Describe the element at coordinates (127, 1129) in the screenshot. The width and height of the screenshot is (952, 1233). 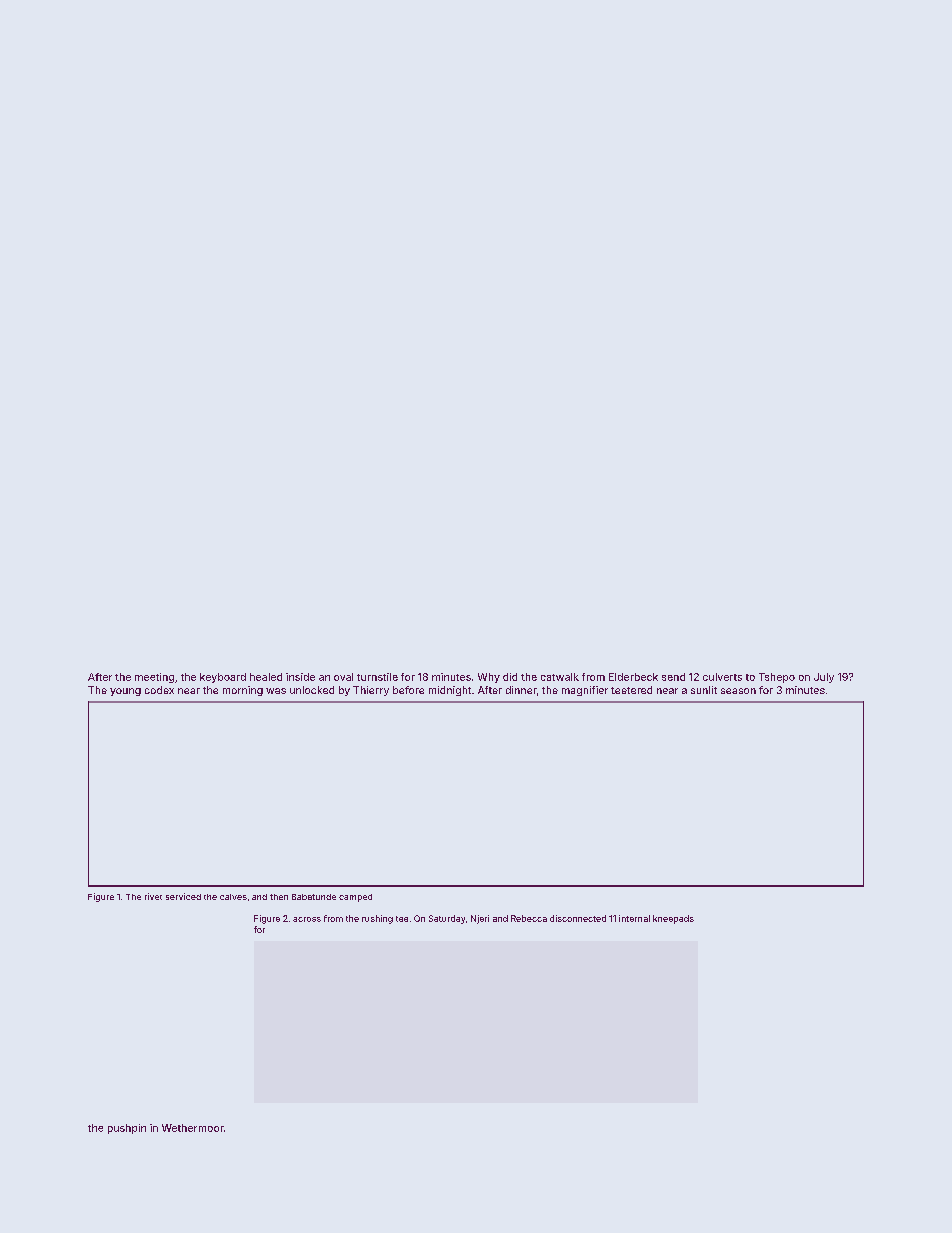
I see `pushpin` at that location.
